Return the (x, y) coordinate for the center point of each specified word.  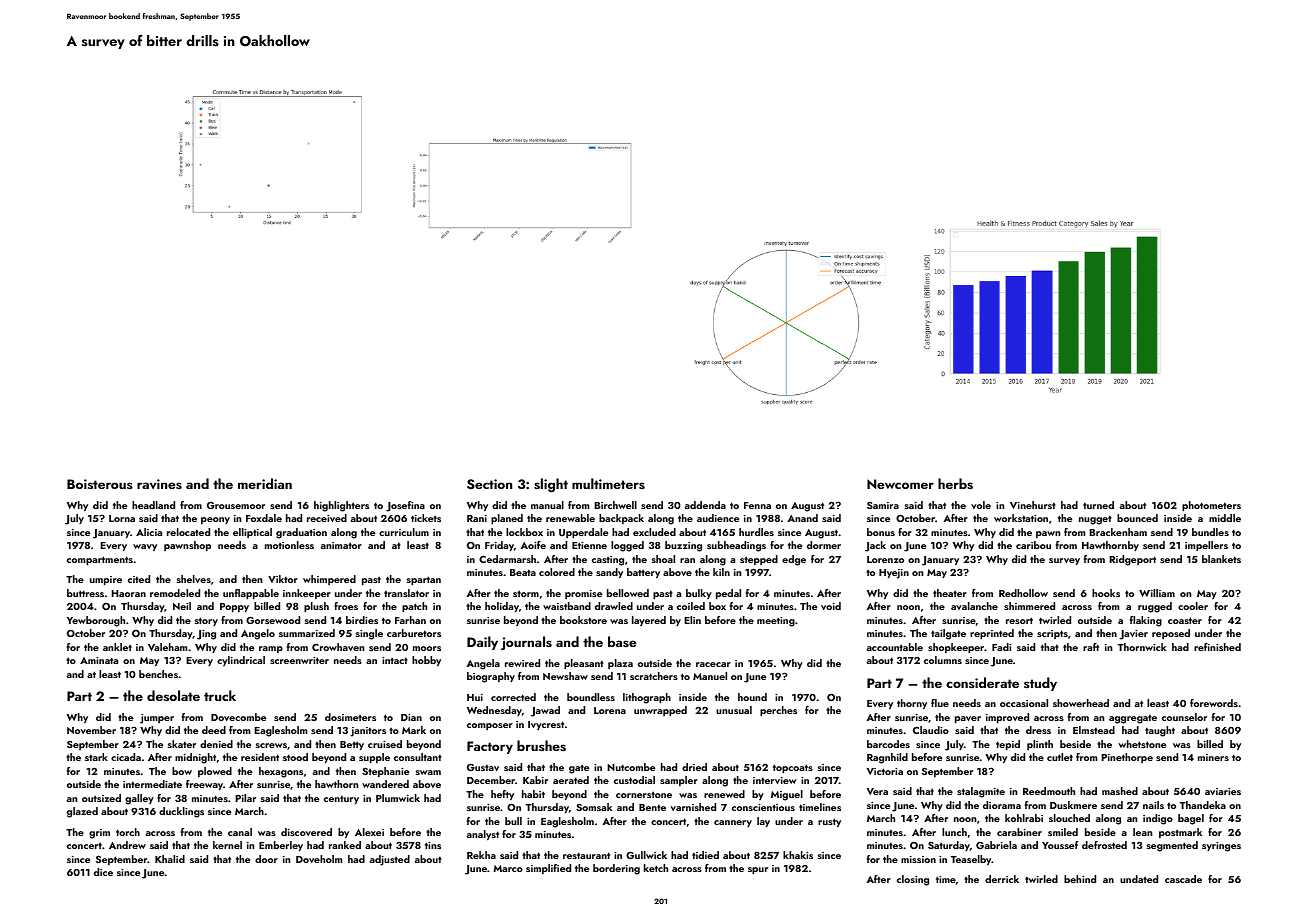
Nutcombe (631, 767)
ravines (159, 484)
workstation (1021, 518)
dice (103, 872)
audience (718, 518)
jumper (157, 719)
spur (758, 870)
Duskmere (1073, 805)
